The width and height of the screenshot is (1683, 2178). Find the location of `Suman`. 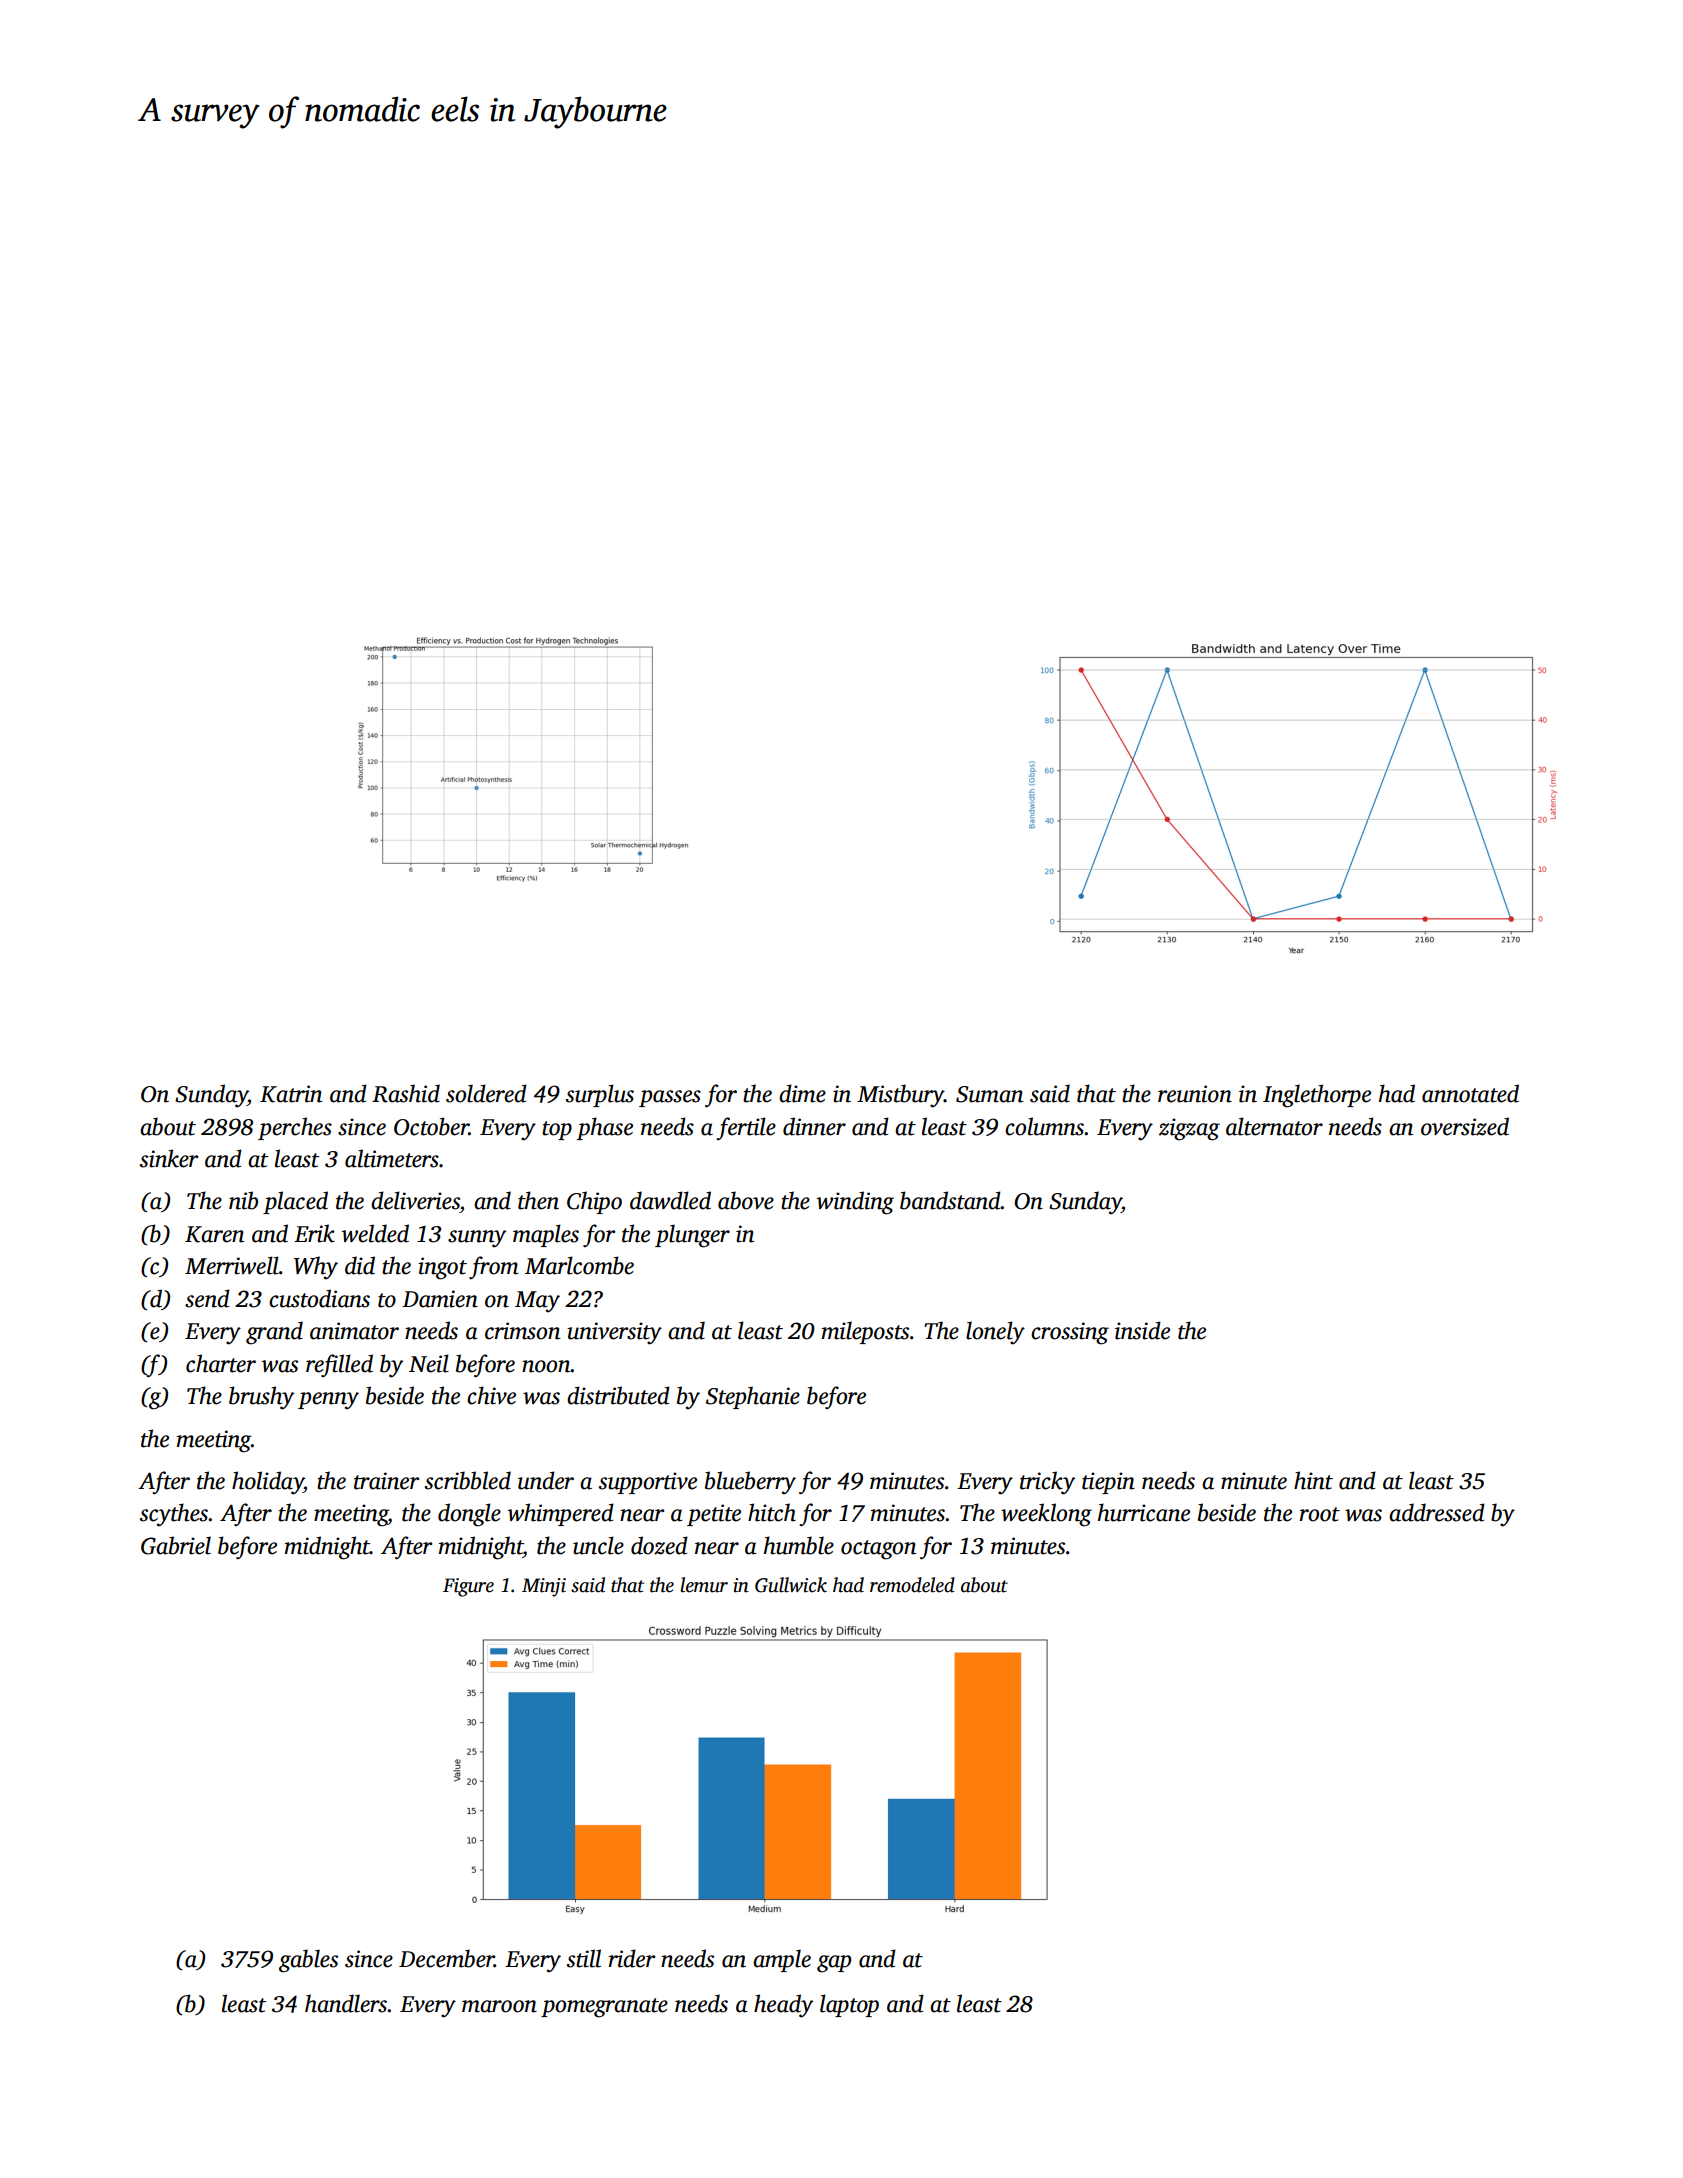

Suman is located at coordinates (989, 1094).
